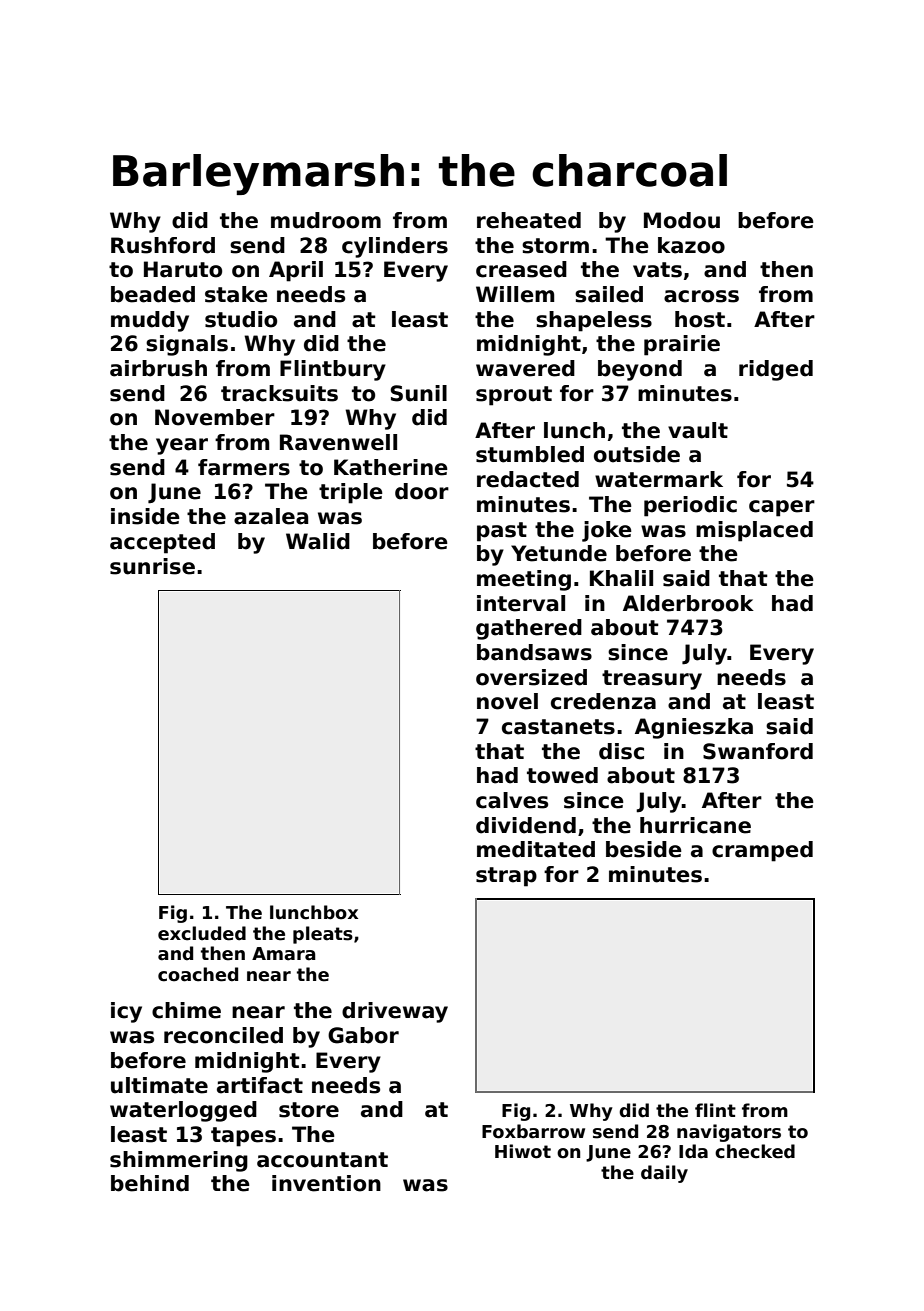 The height and width of the page is (1311, 924). Describe the element at coordinates (776, 370) in the page. I see `ridged` at that location.
